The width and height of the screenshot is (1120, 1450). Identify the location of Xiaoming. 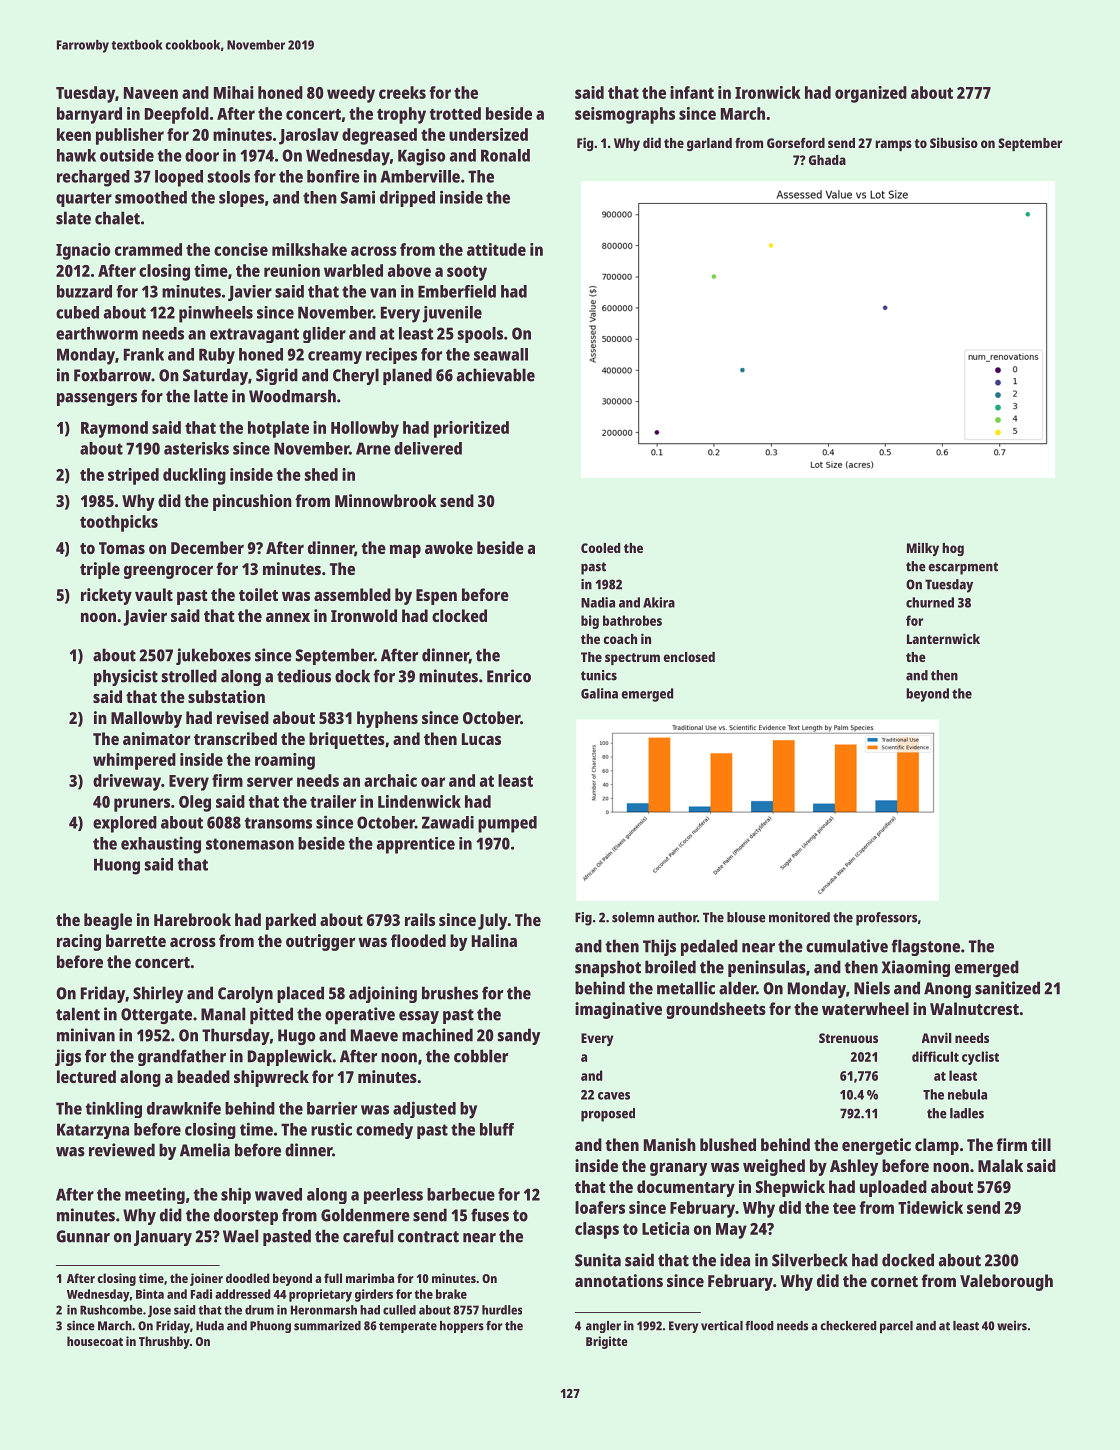
(916, 968).
